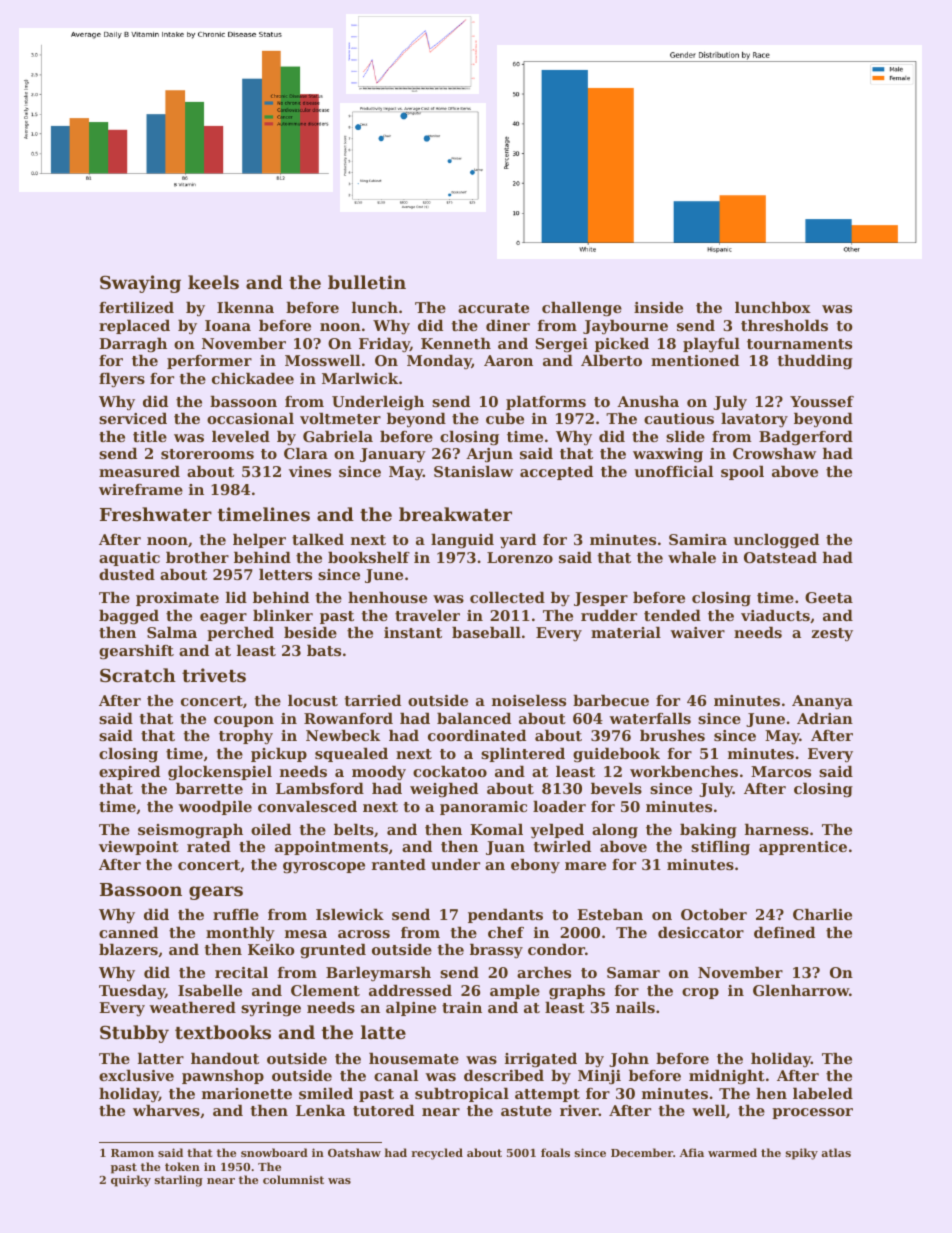  What do you see at coordinates (324, 650) in the screenshot?
I see `bats` at bounding box center [324, 650].
